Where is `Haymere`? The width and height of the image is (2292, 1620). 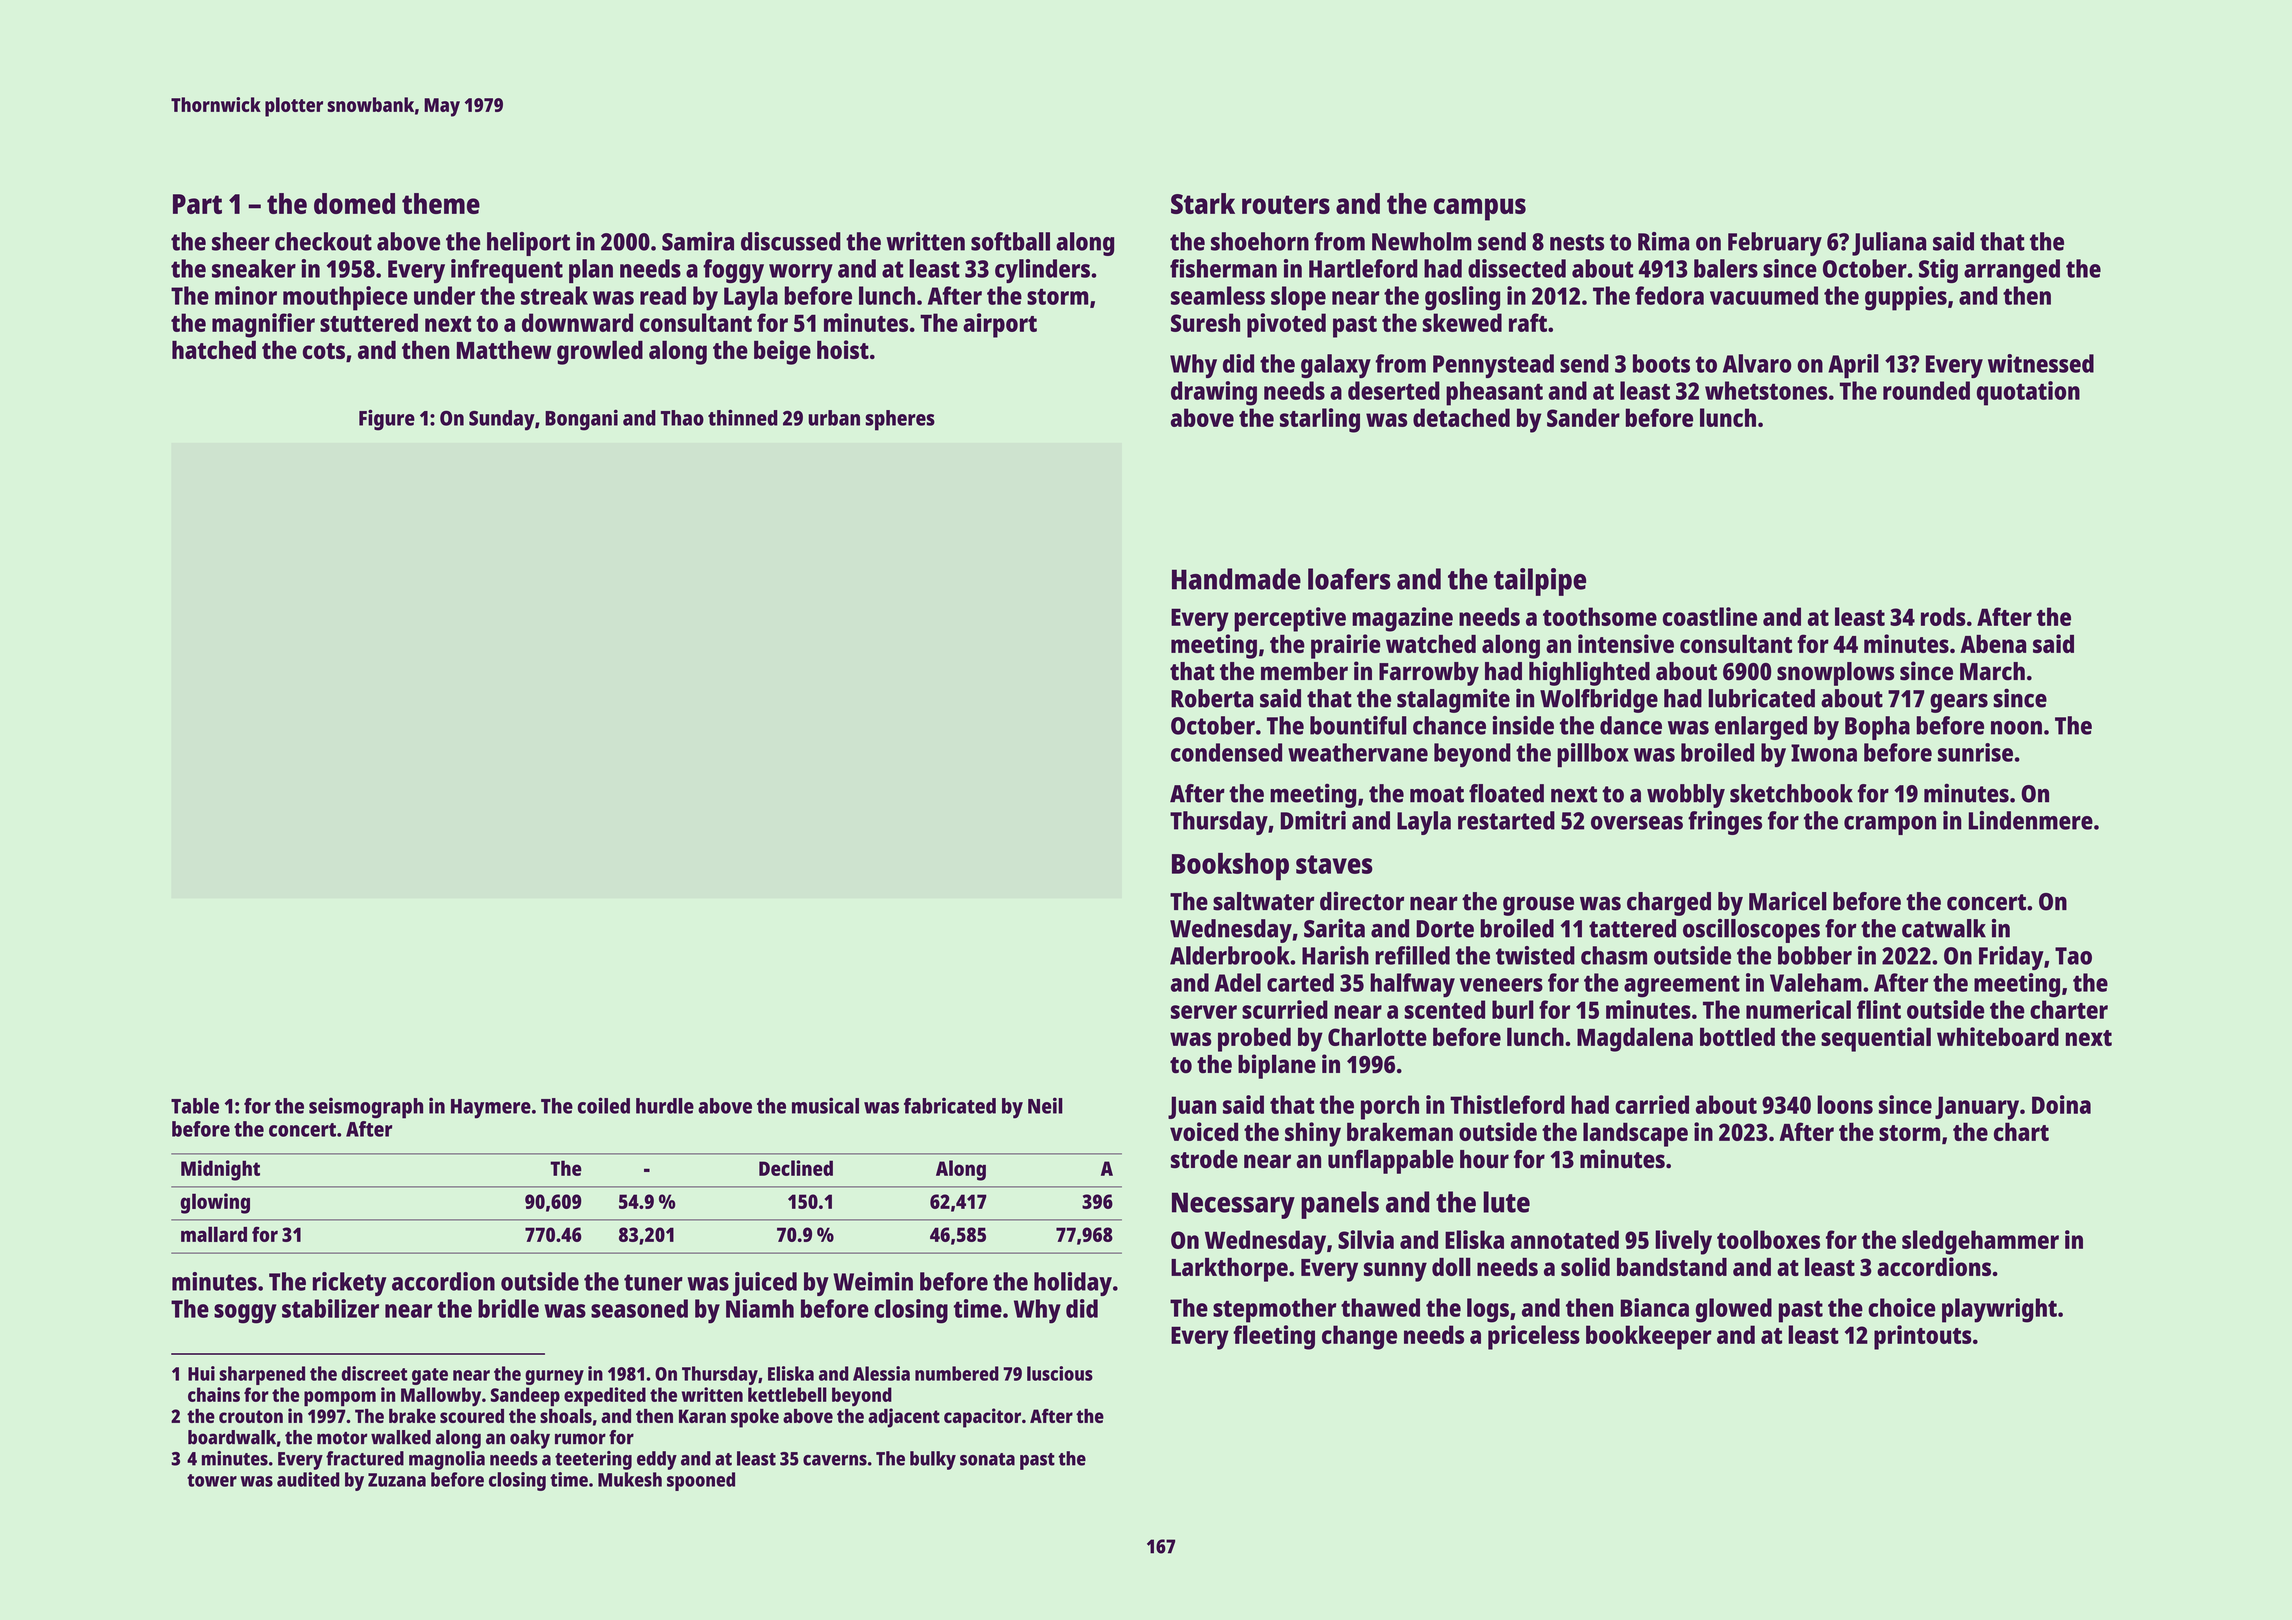 Haymere is located at coordinates (491, 1109).
